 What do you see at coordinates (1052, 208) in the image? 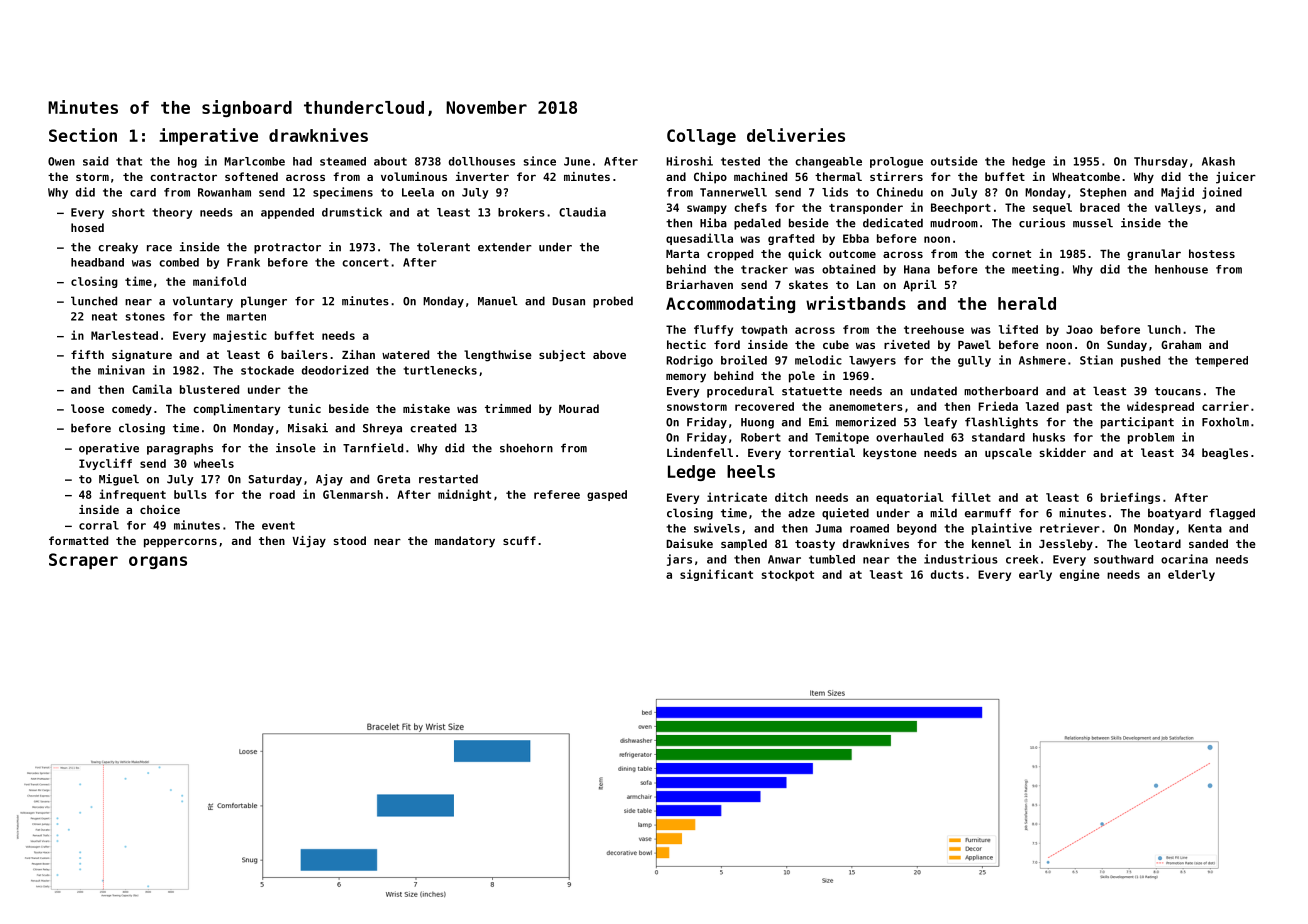
I see `sequel` at bounding box center [1052, 208].
